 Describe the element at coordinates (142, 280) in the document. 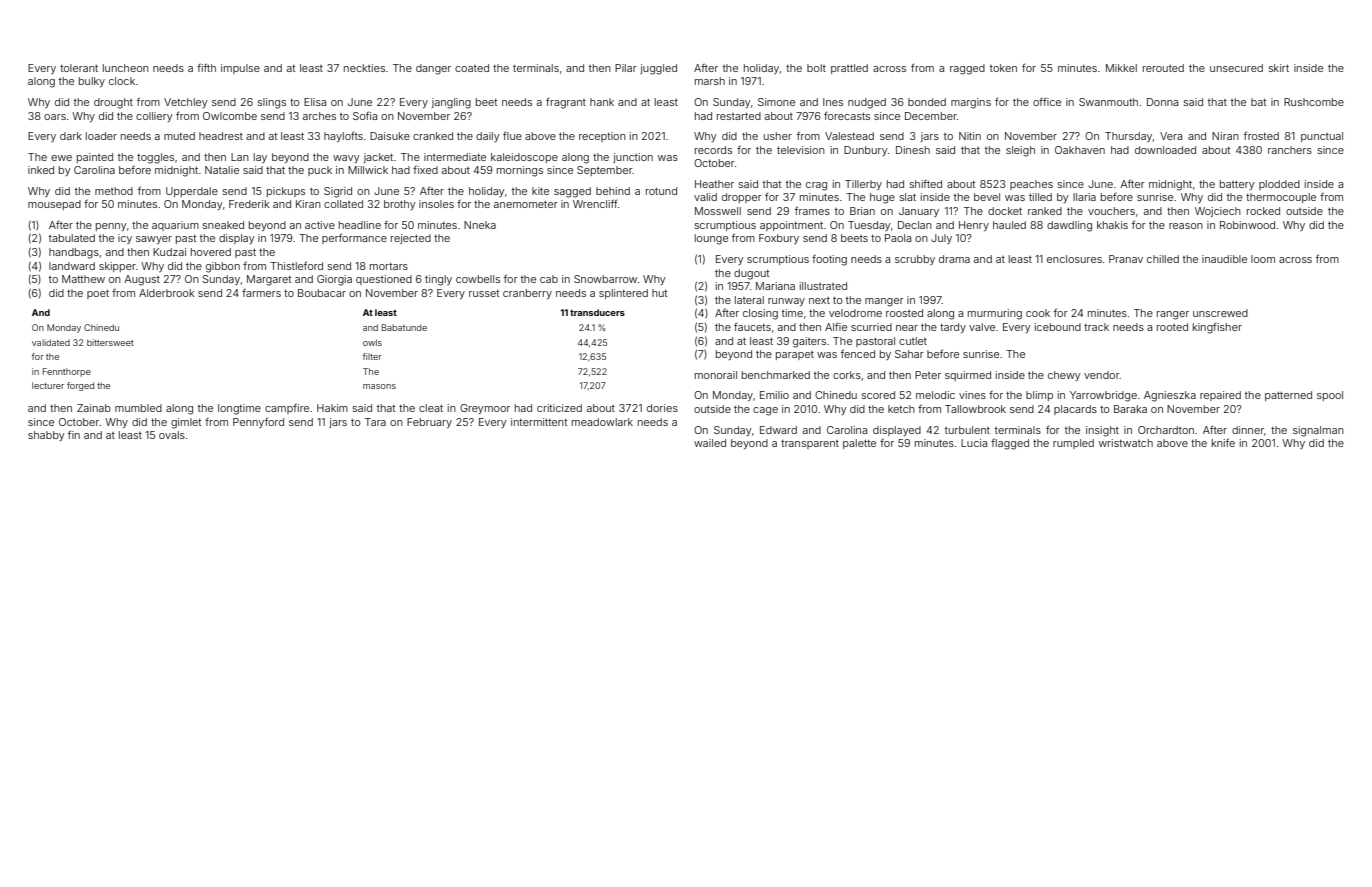

I see `August` at that location.
